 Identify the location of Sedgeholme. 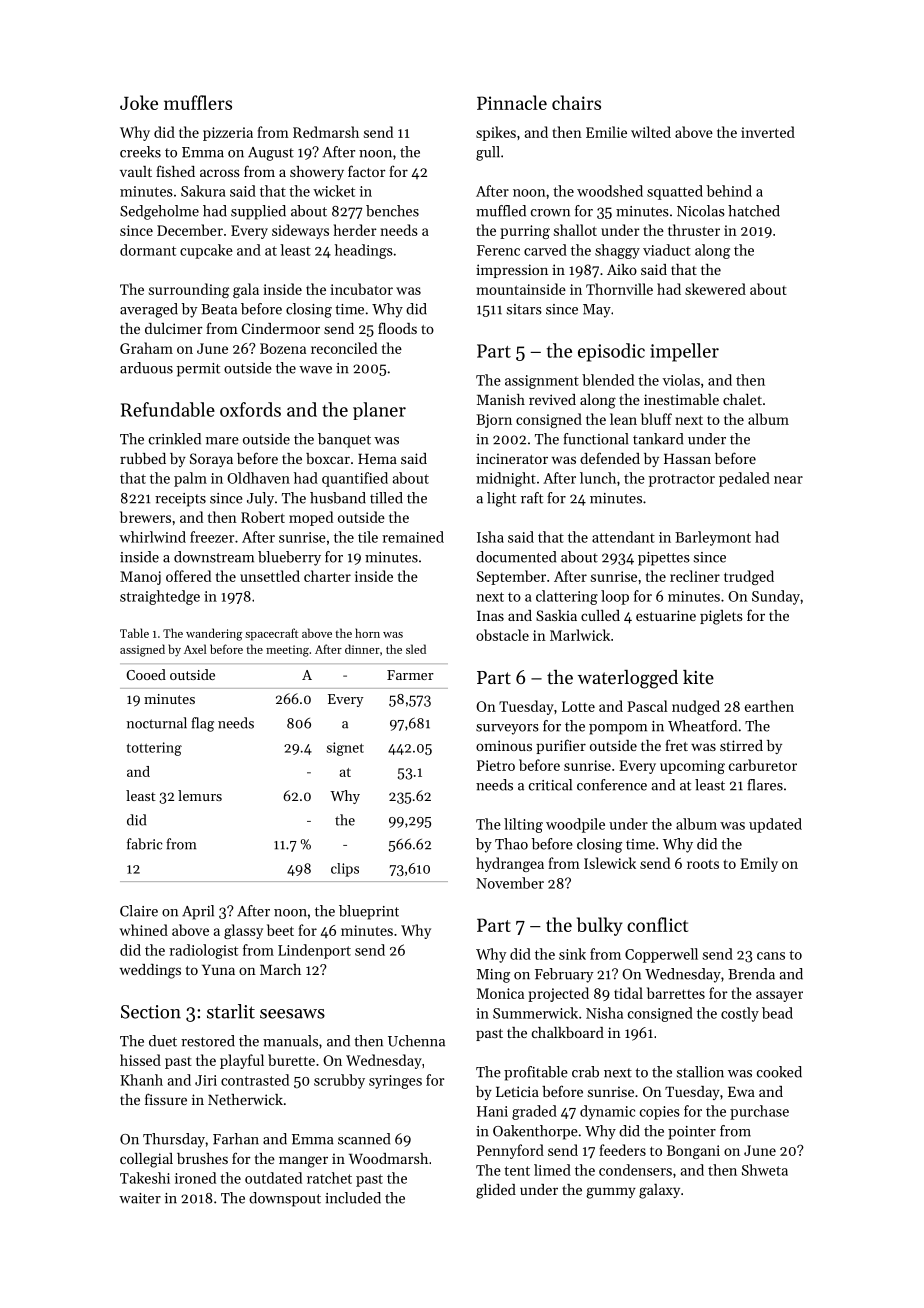
(159, 212).
